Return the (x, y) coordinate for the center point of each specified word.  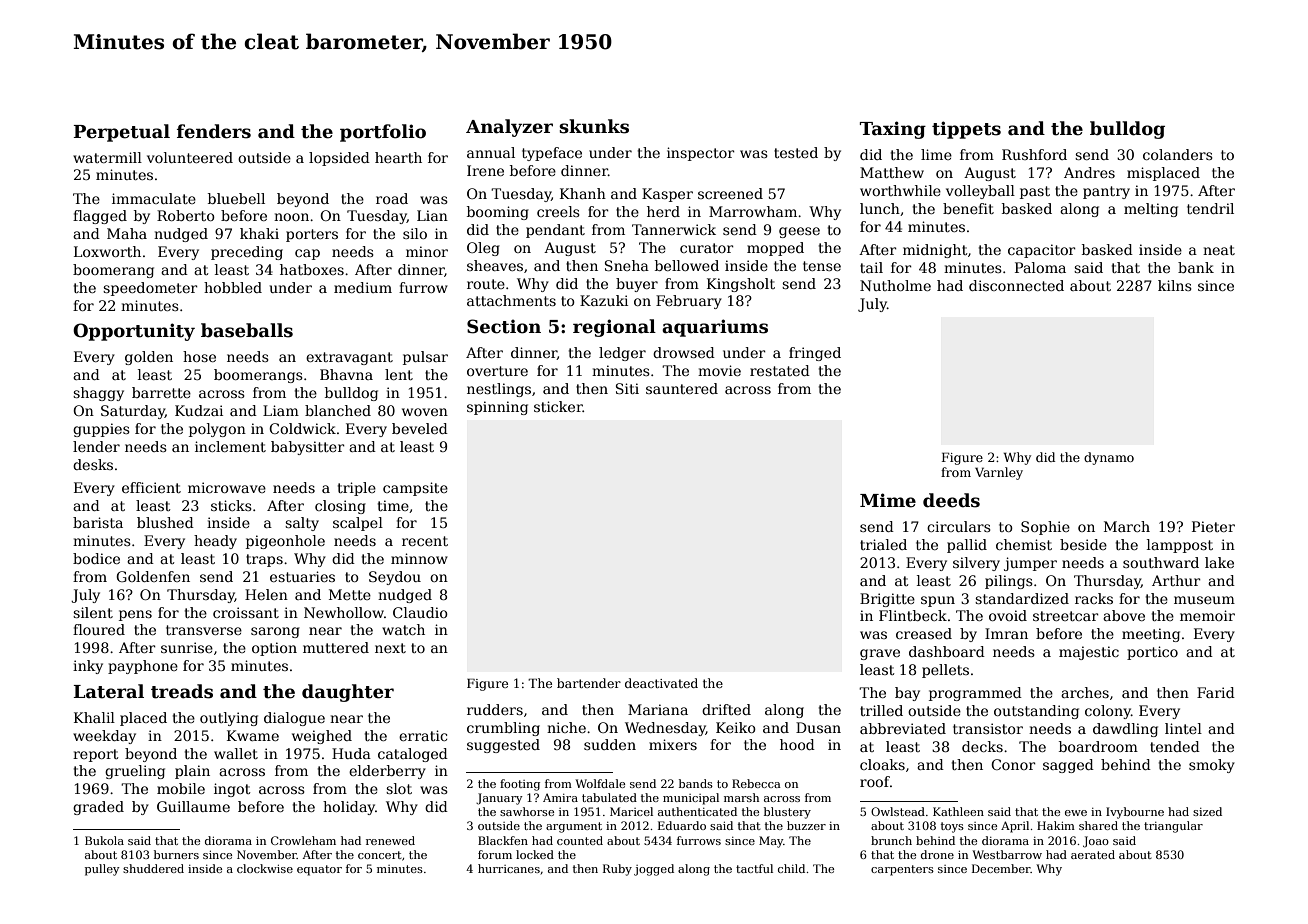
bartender (589, 683)
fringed (815, 354)
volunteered (190, 157)
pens (135, 615)
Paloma (1040, 267)
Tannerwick (674, 229)
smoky (1212, 766)
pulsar (425, 358)
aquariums (715, 328)
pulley (102, 870)
